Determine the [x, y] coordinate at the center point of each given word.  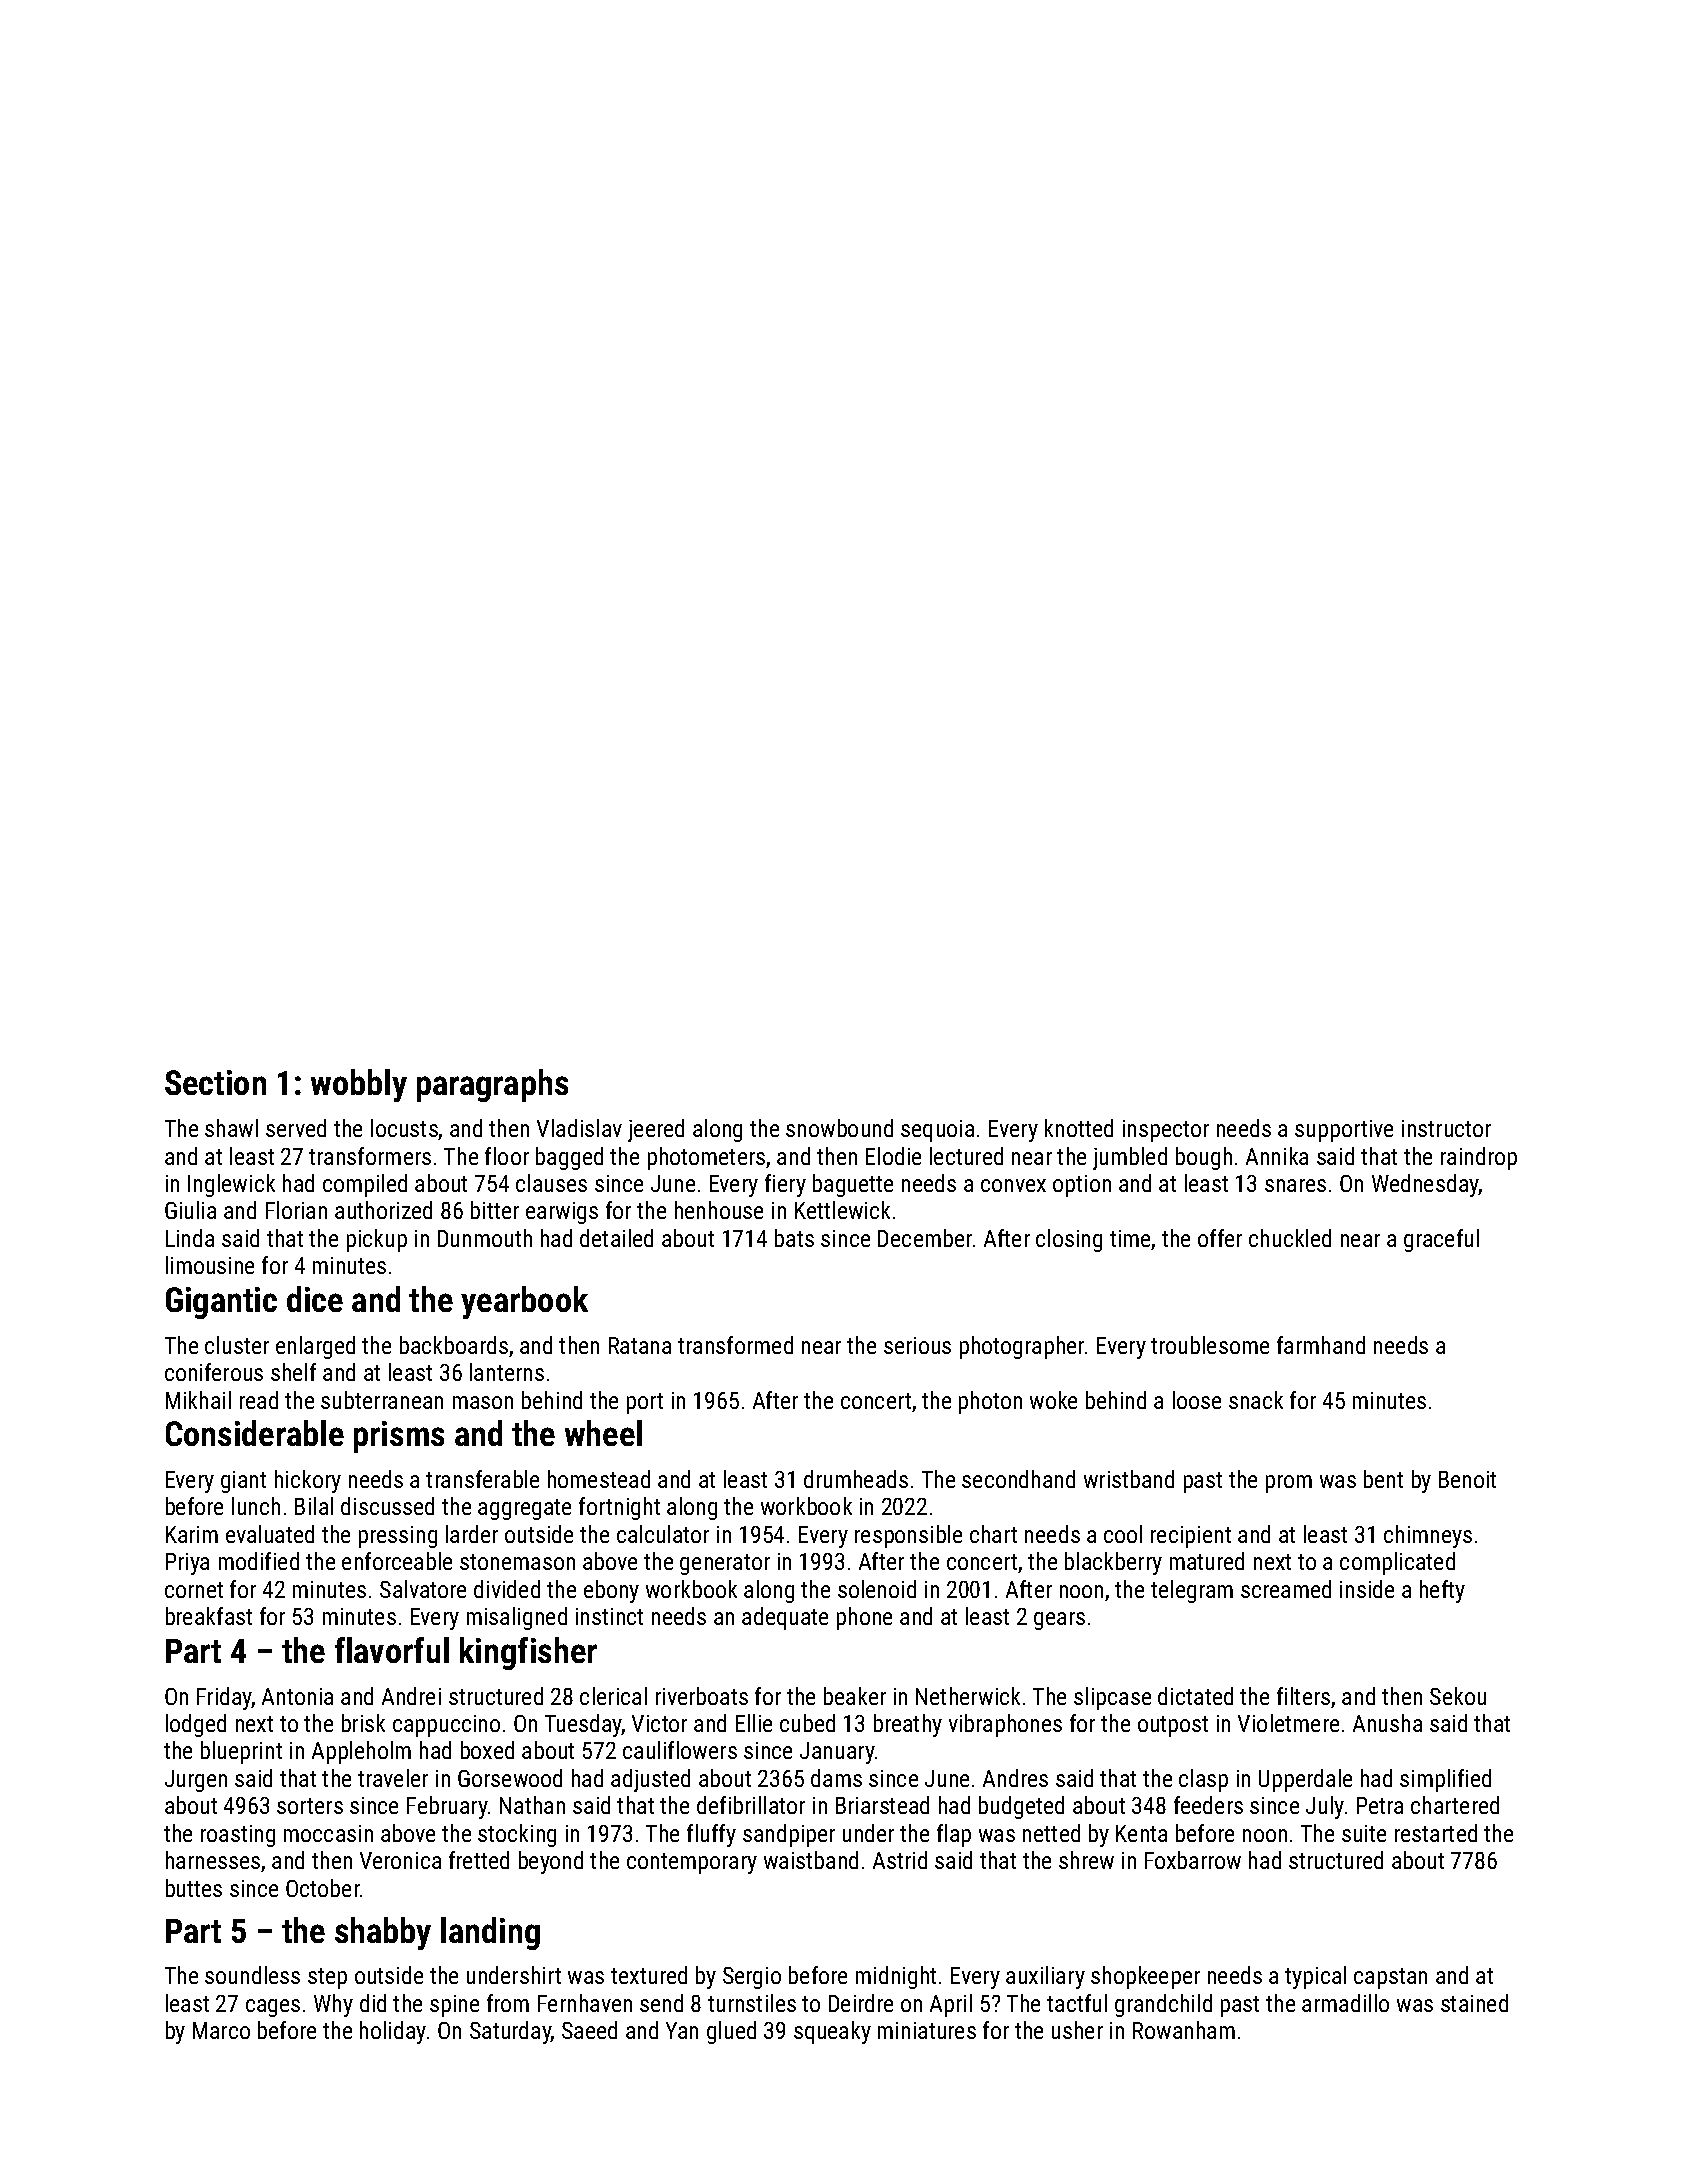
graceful [1441, 1240]
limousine [210, 1265]
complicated [1397, 1563]
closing [1069, 1240]
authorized [383, 1210]
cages [273, 2008]
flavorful [392, 1650]
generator [725, 1564]
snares [1295, 1185]
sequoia [937, 1131]
